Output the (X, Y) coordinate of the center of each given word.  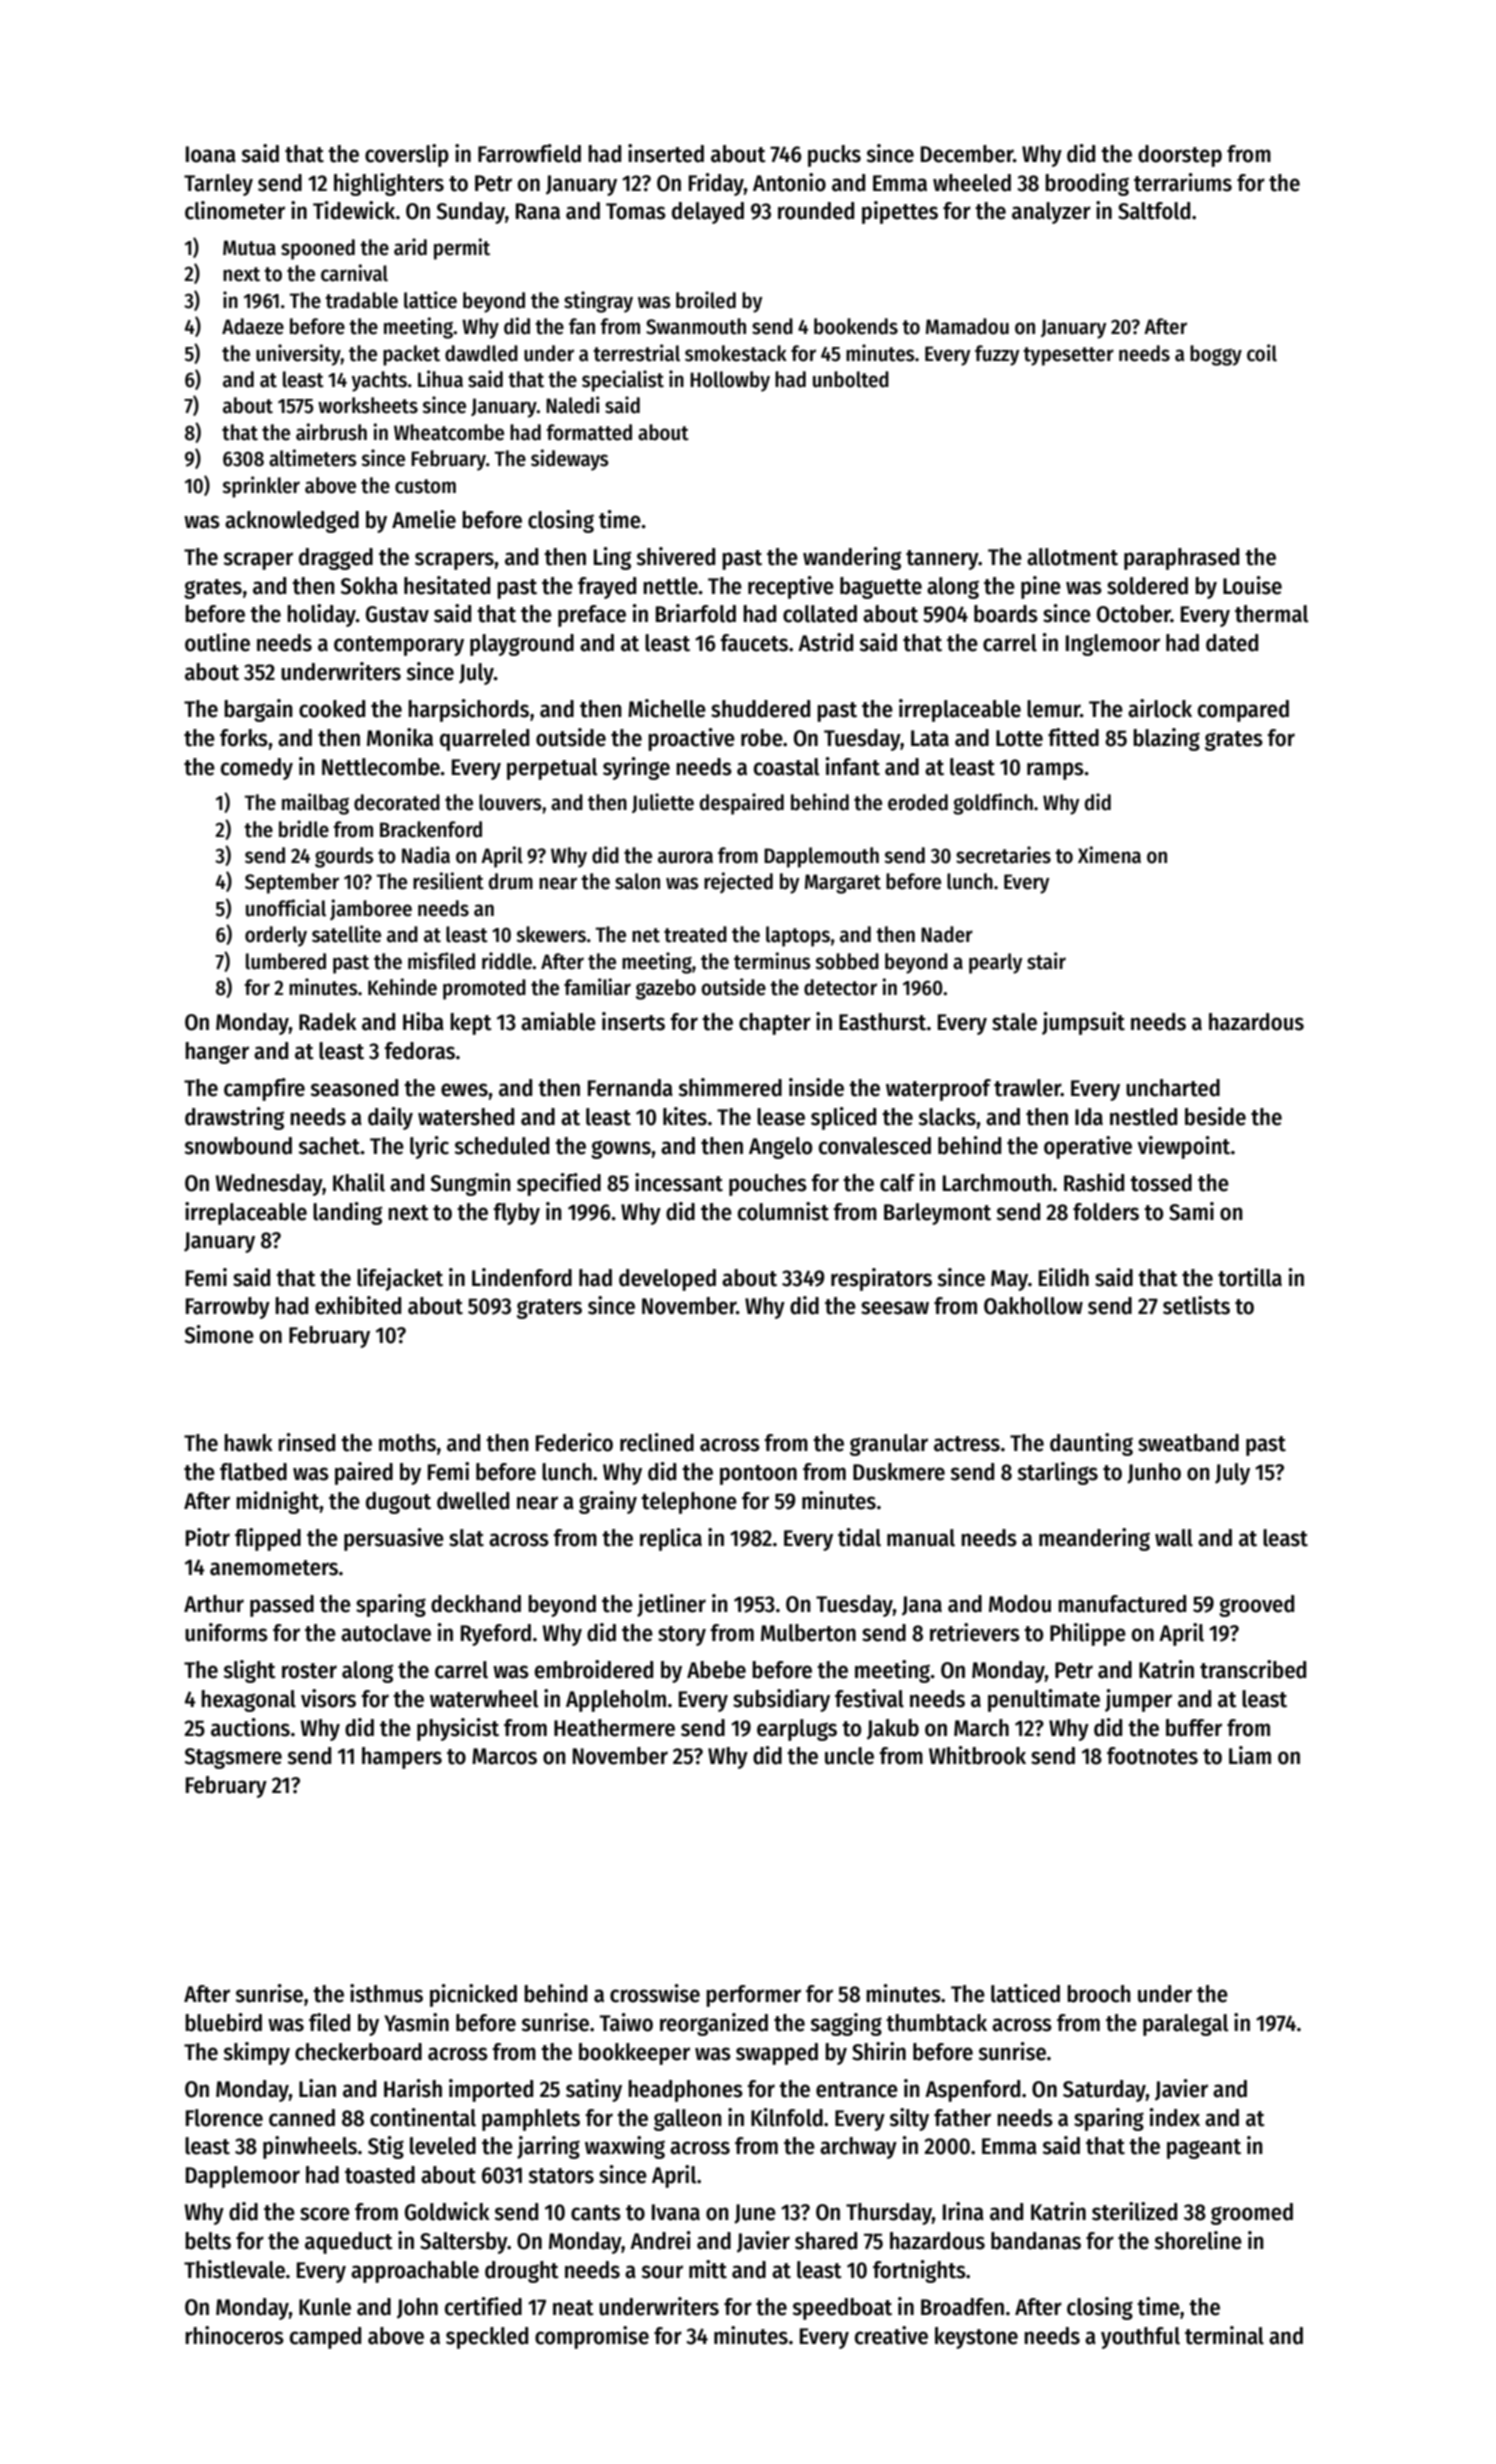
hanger (217, 1053)
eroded (918, 802)
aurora (685, 857)
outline (217, 642)
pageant (1204, 2149)
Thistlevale (234, 2269)
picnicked (473, 1995)
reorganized (714, 2024)
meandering (1094, 1539)
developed (667, 1280)
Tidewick (354, 210)
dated (1232, 643)
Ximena (1109, 855)
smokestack (736, 353)
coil (1262, 353)
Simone (219, 1334)
